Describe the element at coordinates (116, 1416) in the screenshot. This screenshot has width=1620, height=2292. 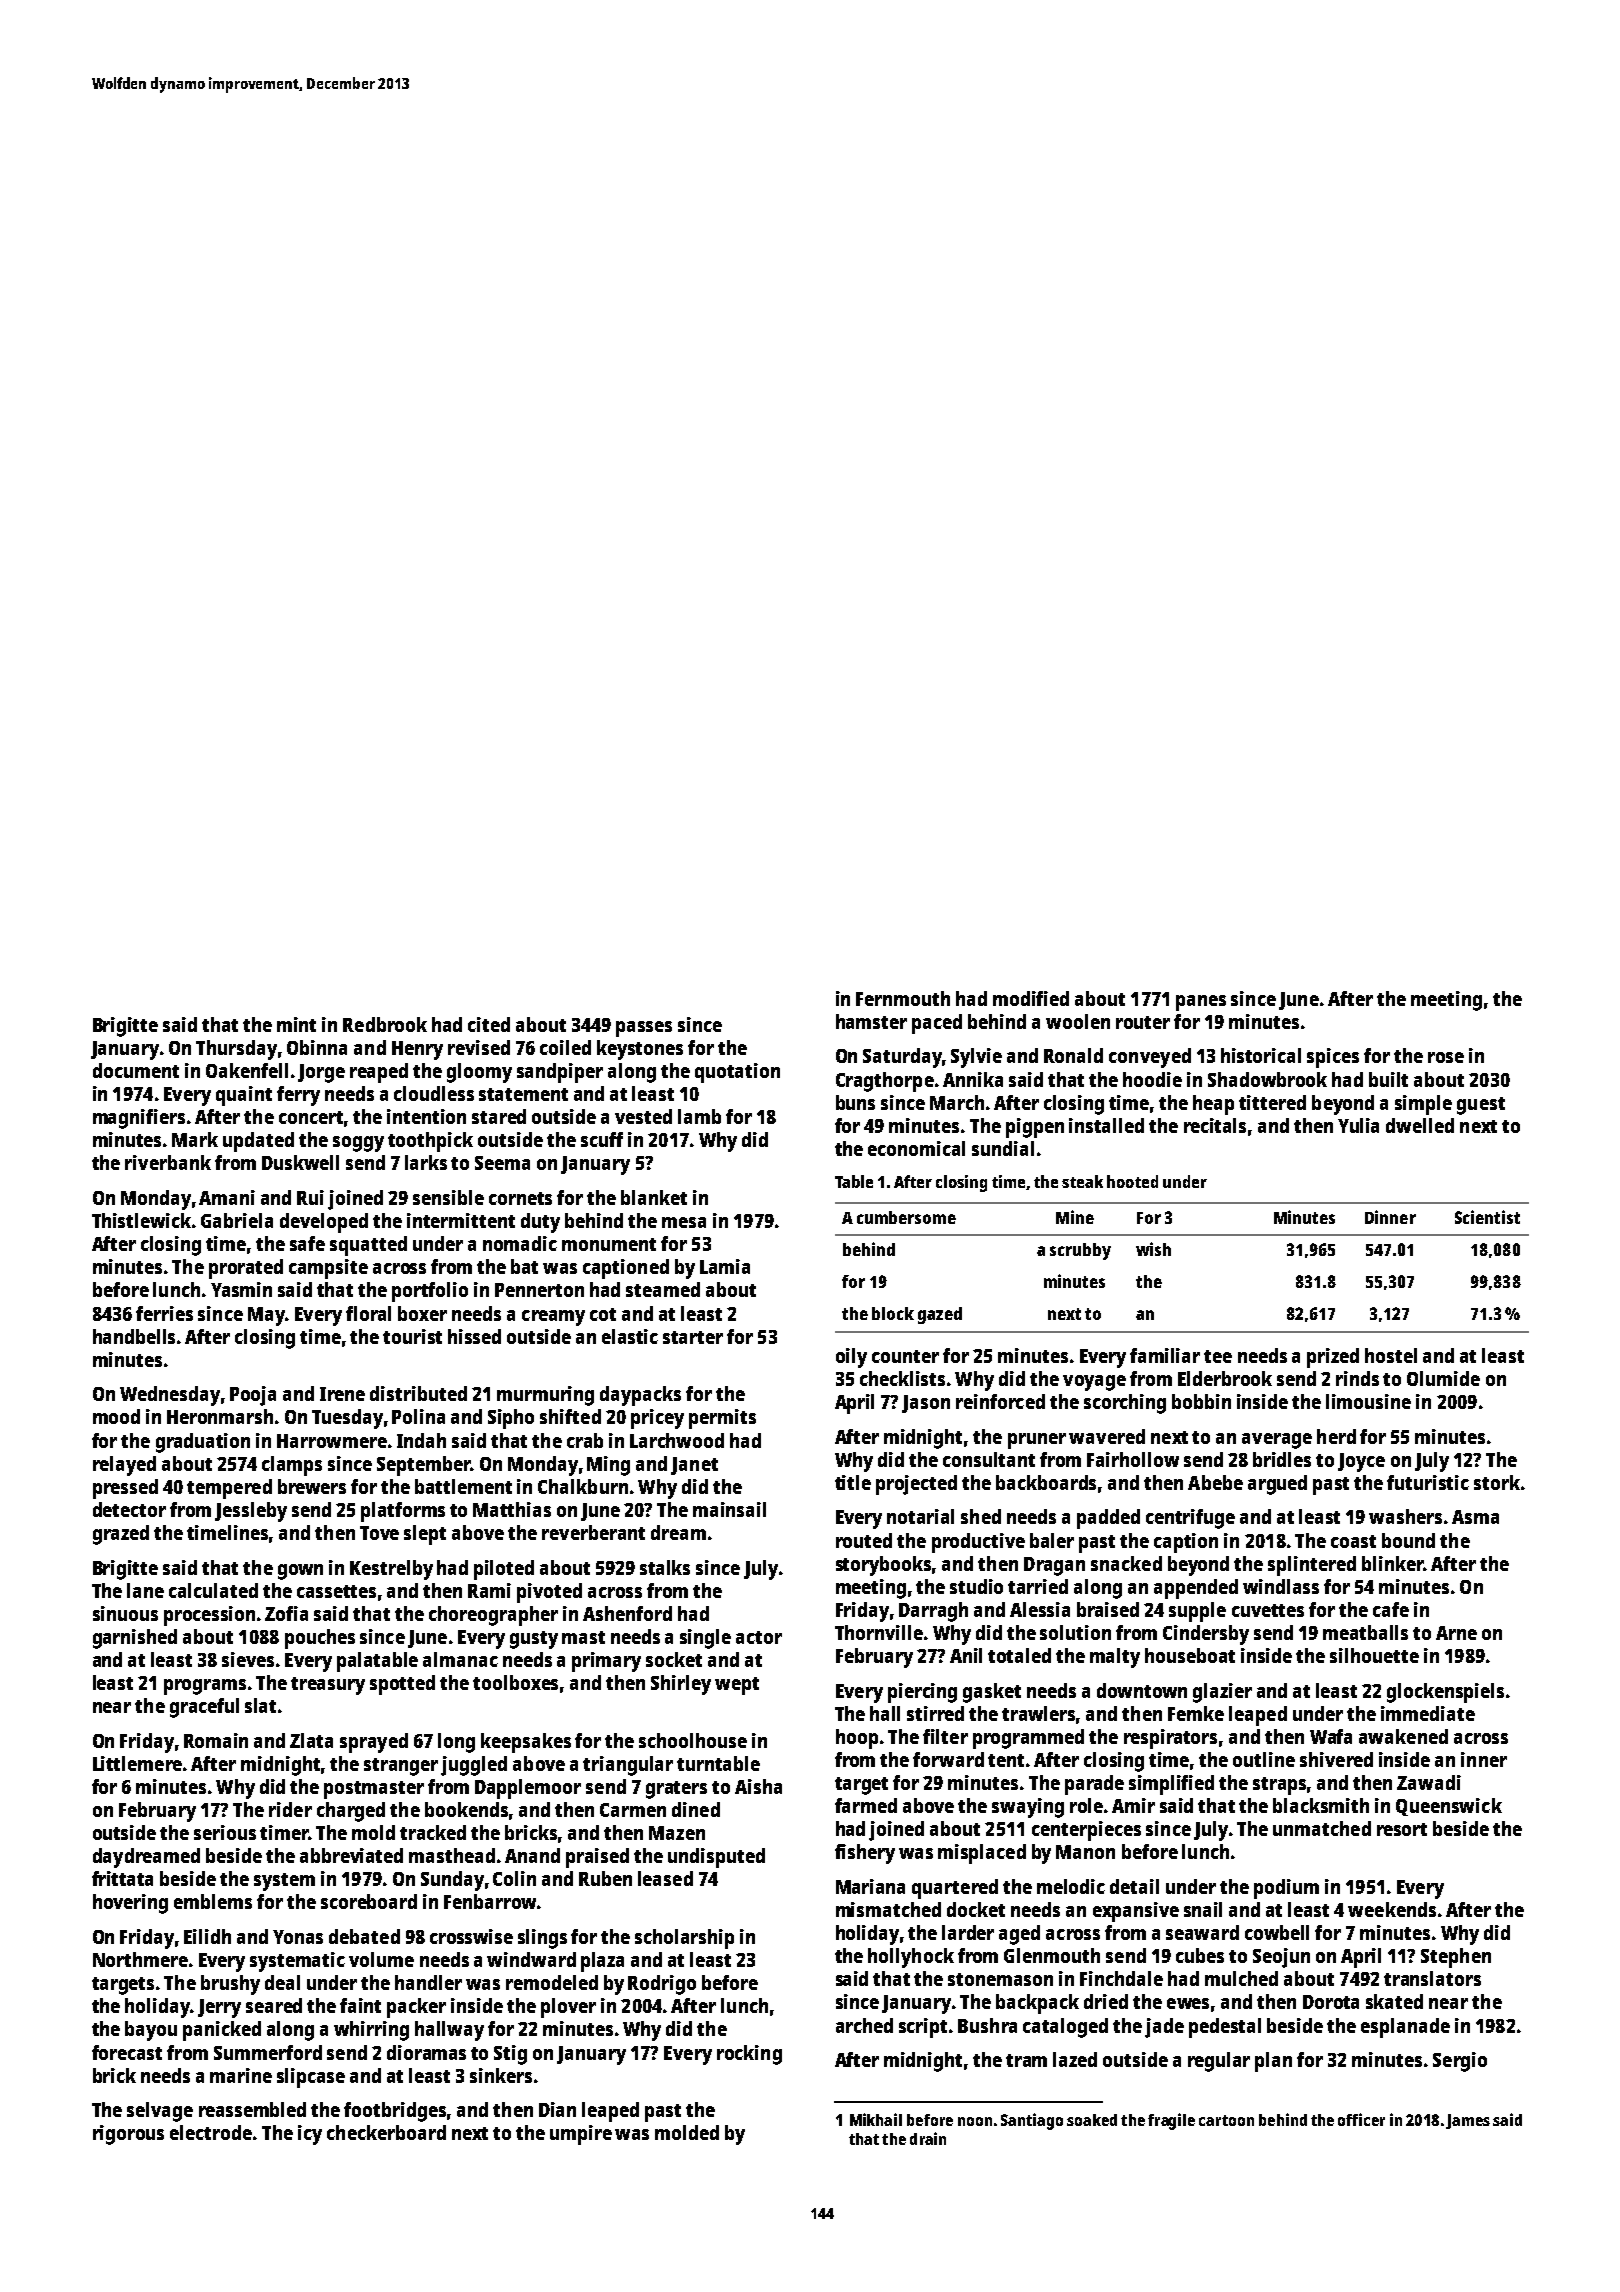
I see `mood` at that location.
